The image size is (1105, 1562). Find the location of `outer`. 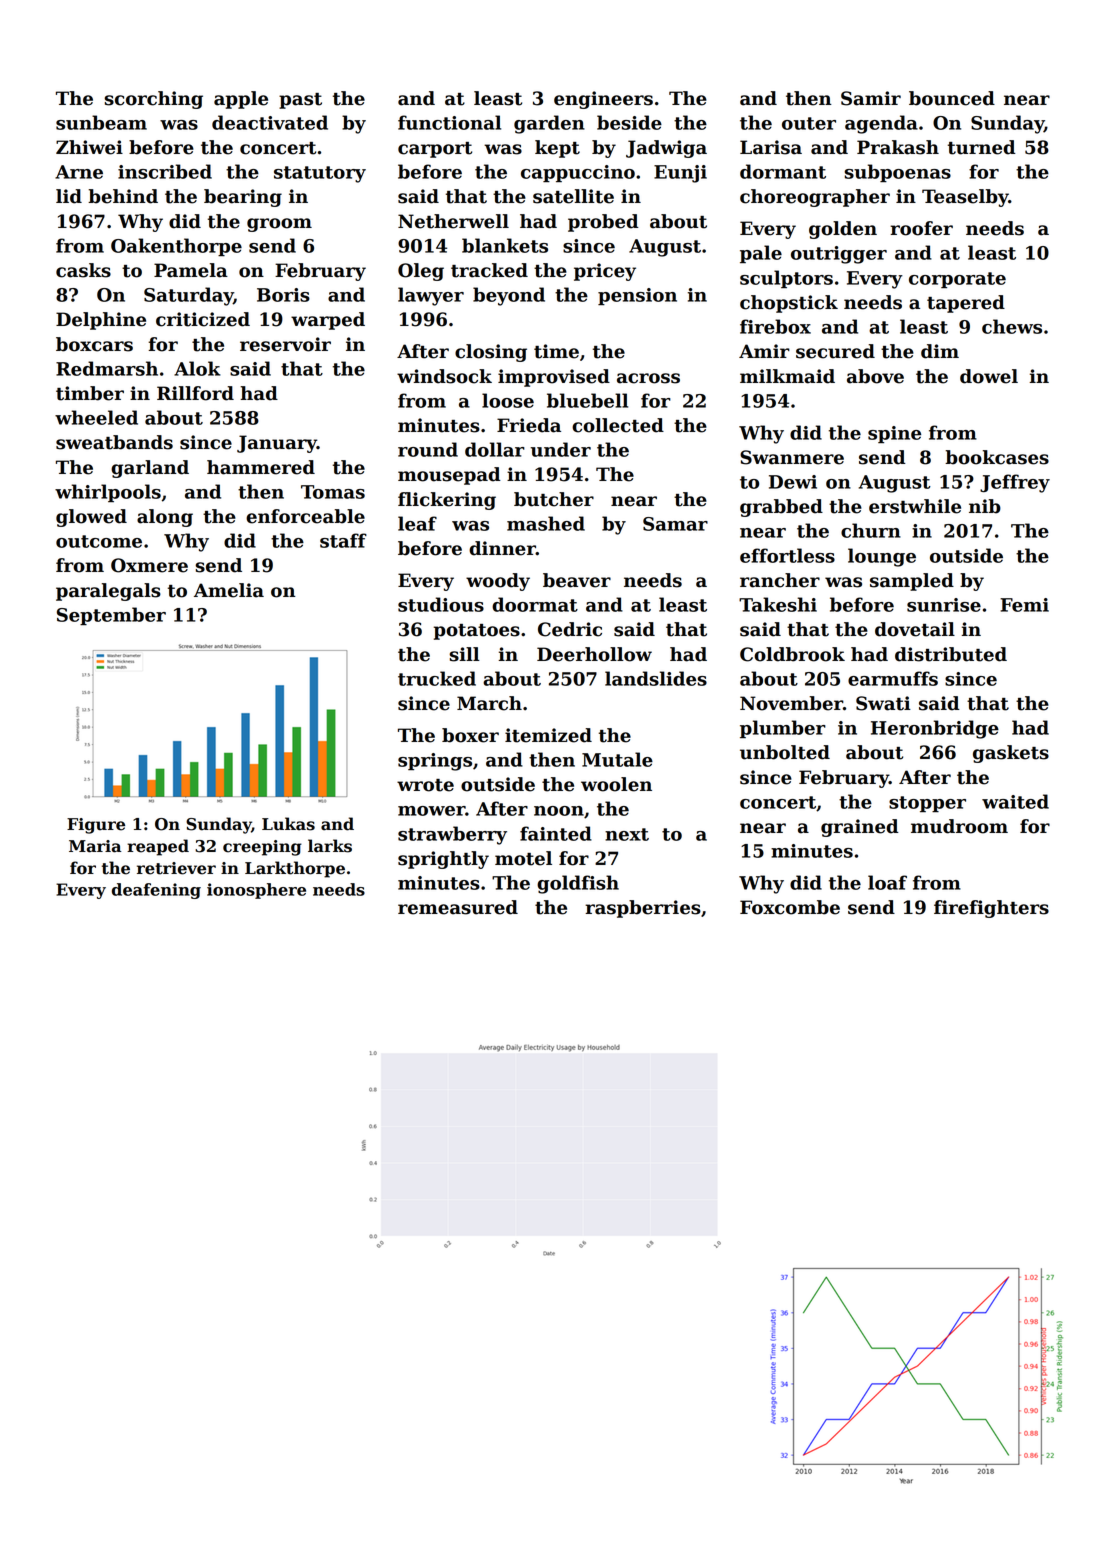

outer is located at coordinates (809, 123).
